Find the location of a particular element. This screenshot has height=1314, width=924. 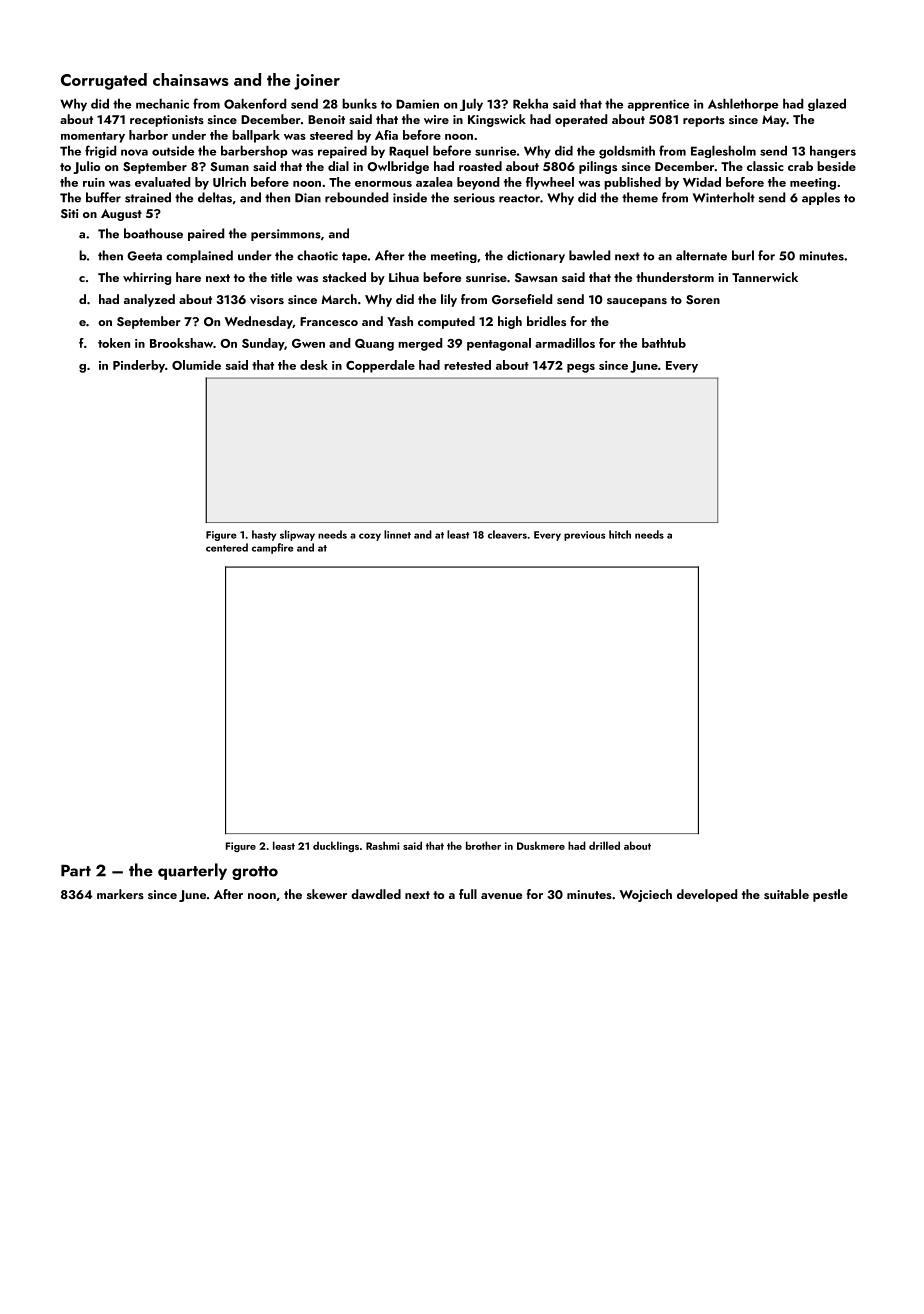

Rashmi is located at coordinates (382, 845).
